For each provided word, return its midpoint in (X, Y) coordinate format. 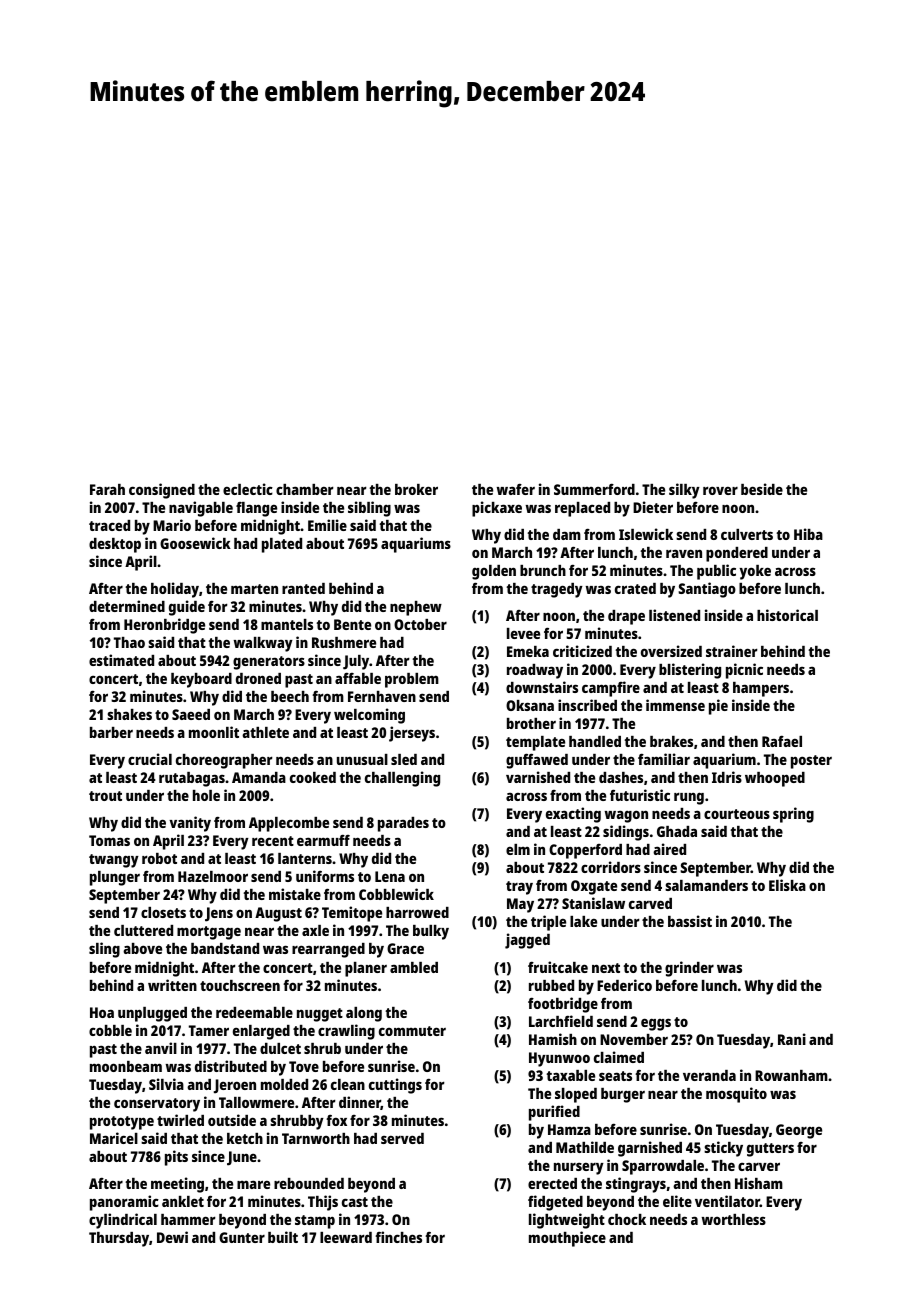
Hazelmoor (213, 876)
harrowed (417, 912)
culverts (747, 534)
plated (282, 545)
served (402, 1138)
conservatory (157, 1105)
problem (412, 680)
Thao (129, 642)
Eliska (787, 885)
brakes (671, 741)
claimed (619, 1057)
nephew (416, 608)
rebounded (309, 1183)
